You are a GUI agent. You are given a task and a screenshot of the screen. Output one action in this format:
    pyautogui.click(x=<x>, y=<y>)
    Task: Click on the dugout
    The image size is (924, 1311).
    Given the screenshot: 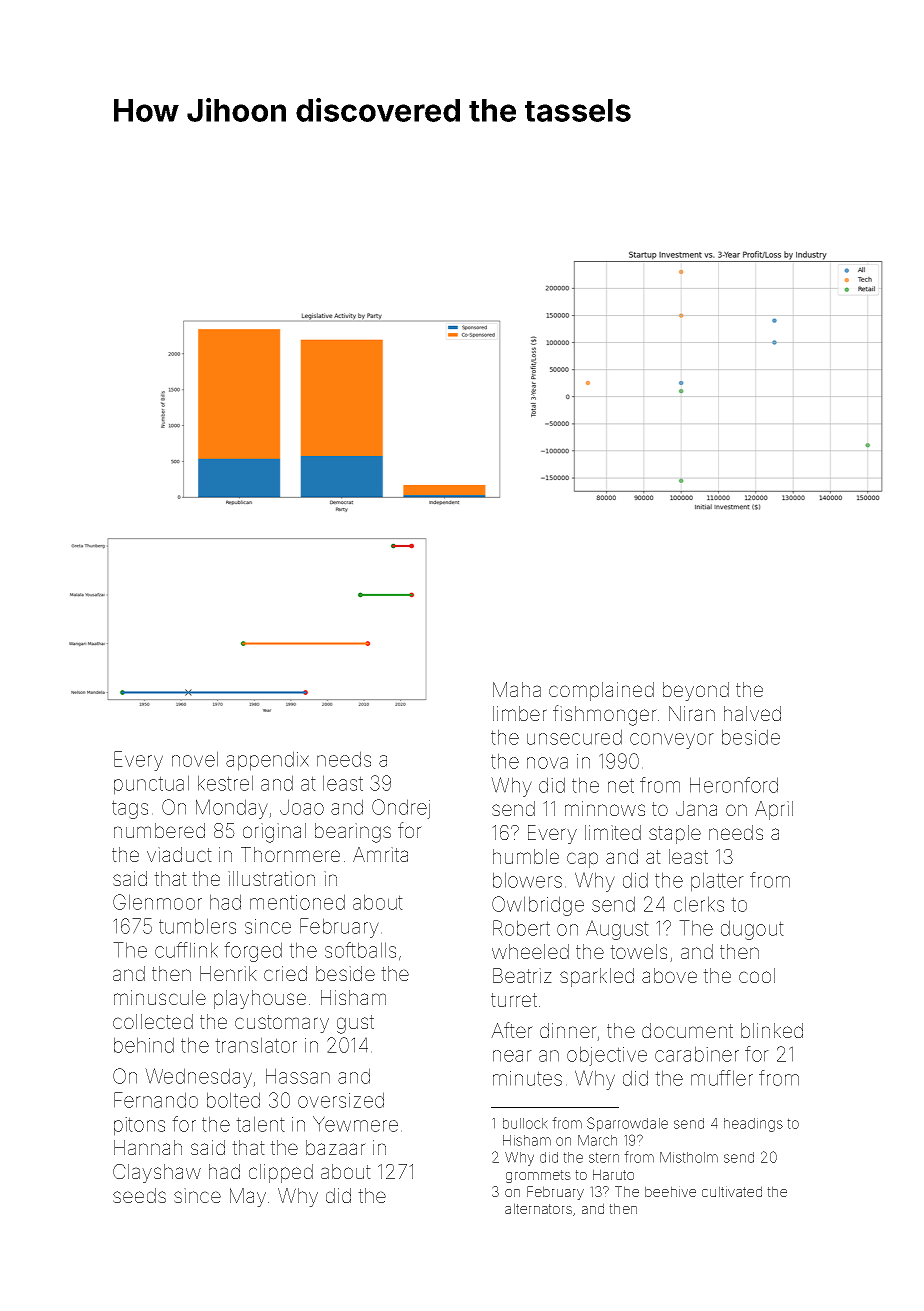 What is the action you would take?
    pyautogui.click(x=752, y=930)
